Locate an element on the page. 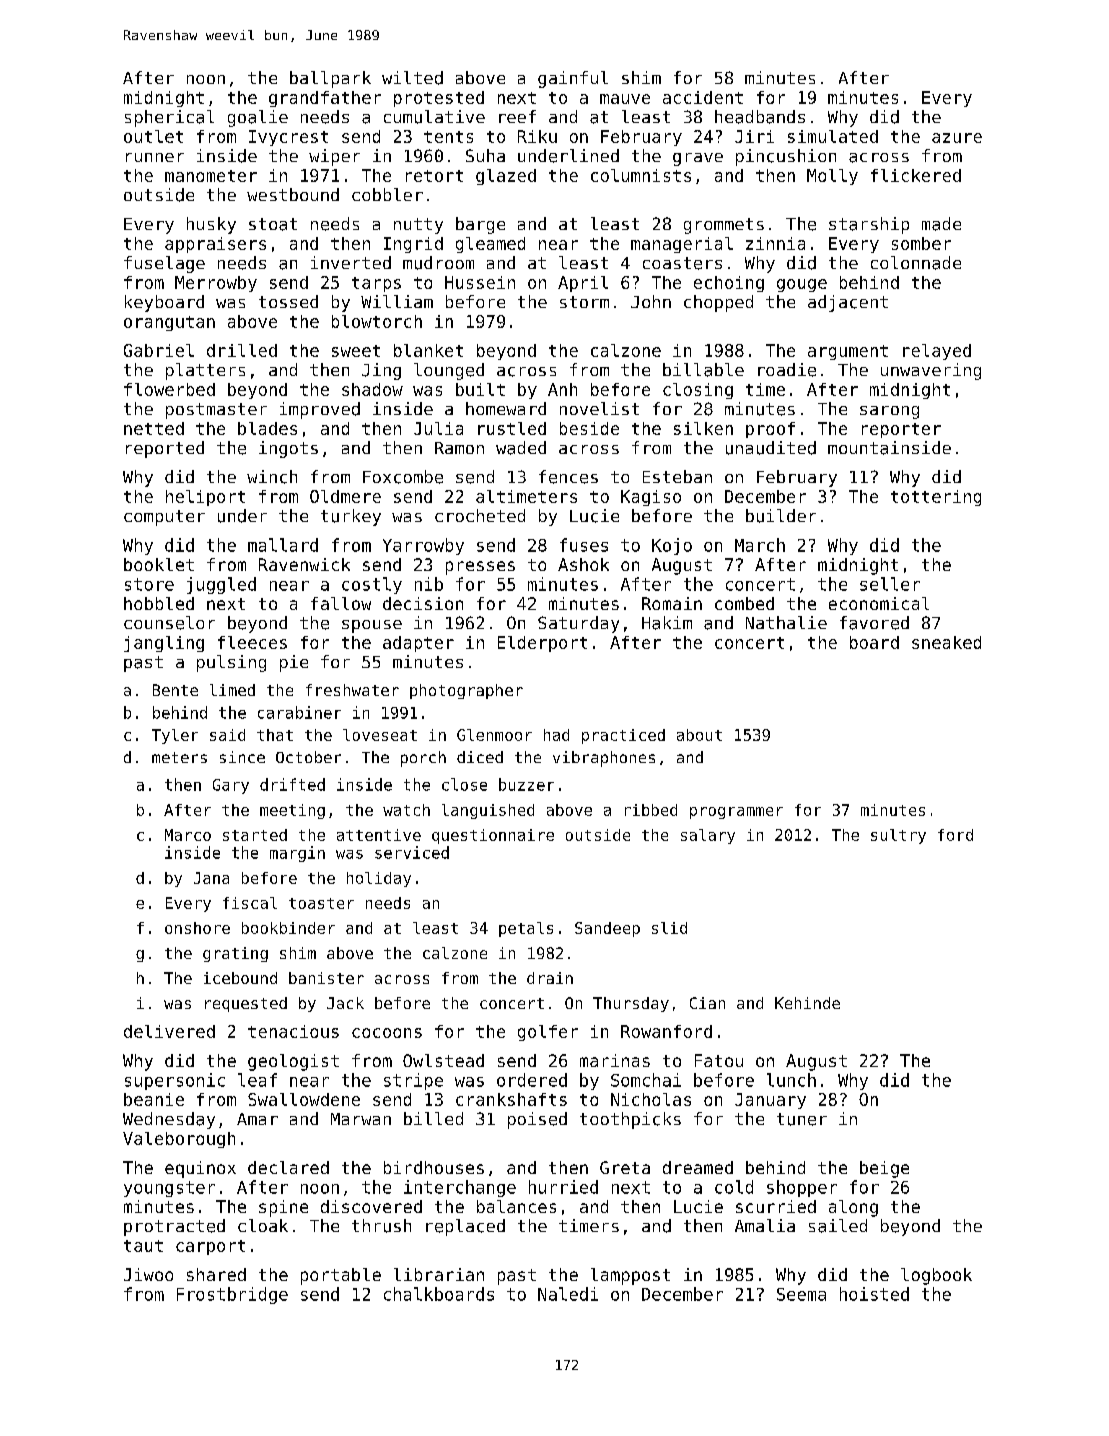 This page has width=1109, height=1436. seller is located at coordinates (890, 584).
